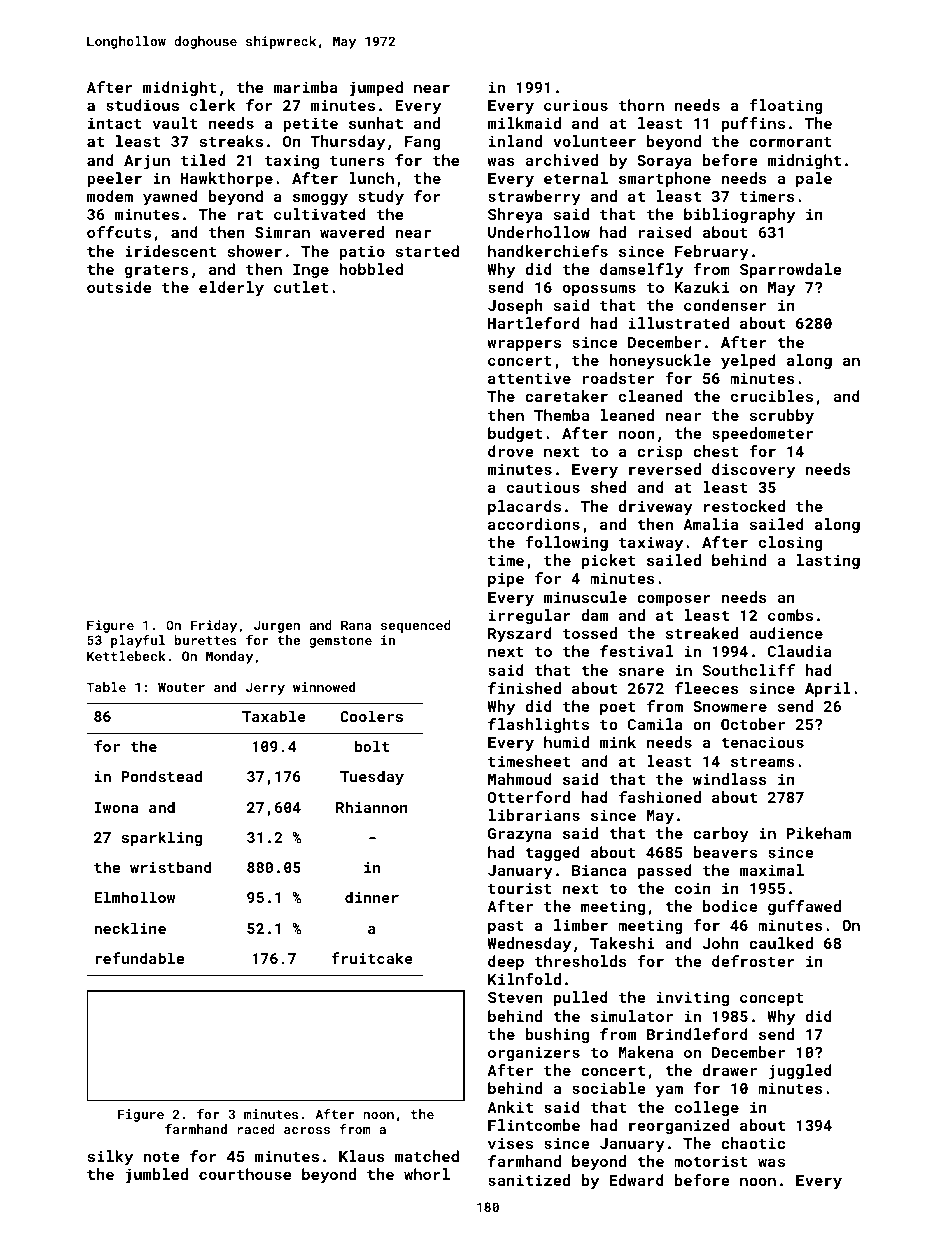  I want to click on handkerchiefs, so click(548, 251).
